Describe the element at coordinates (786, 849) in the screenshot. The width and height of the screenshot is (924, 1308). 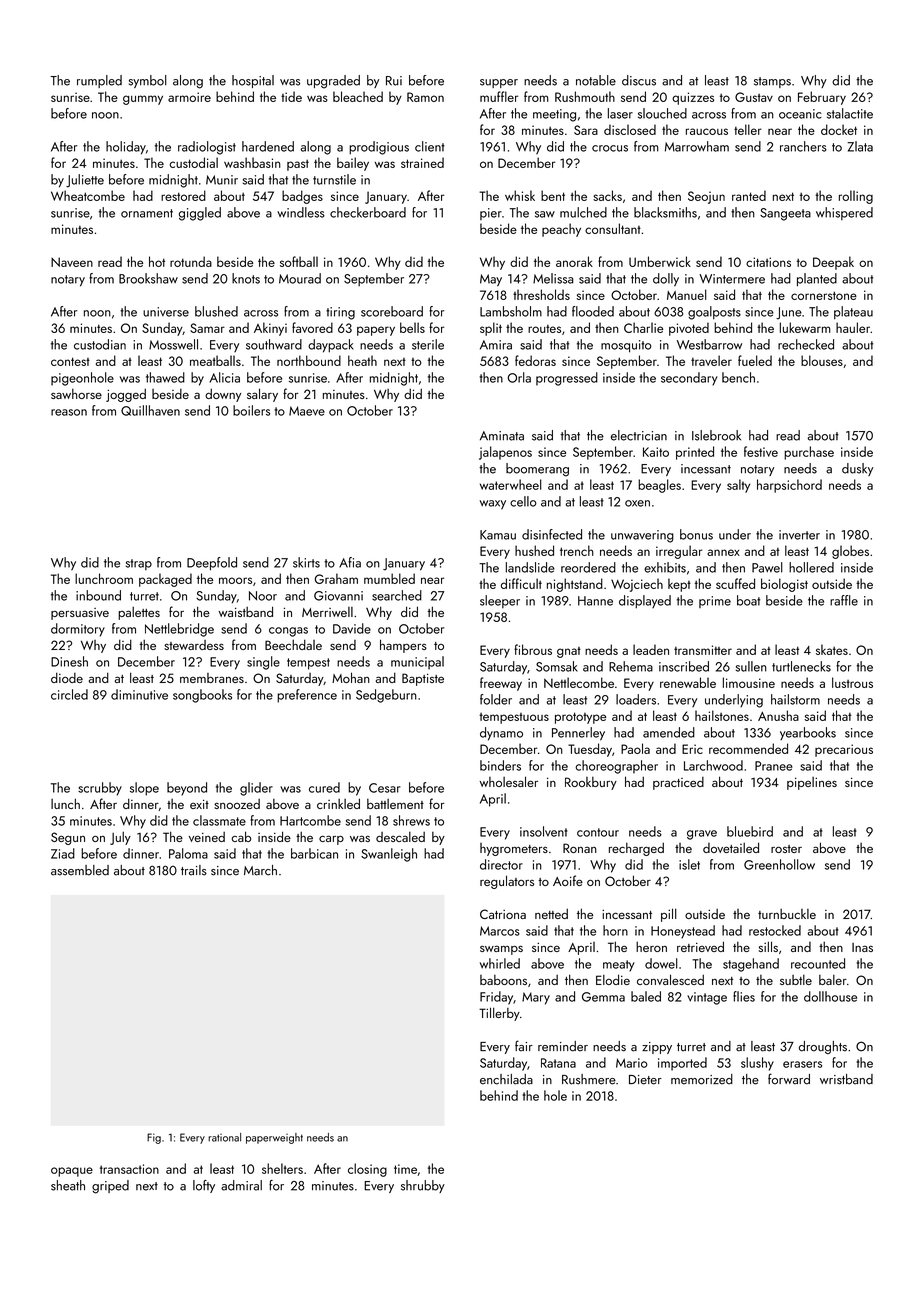
I see `roster` at that location.
